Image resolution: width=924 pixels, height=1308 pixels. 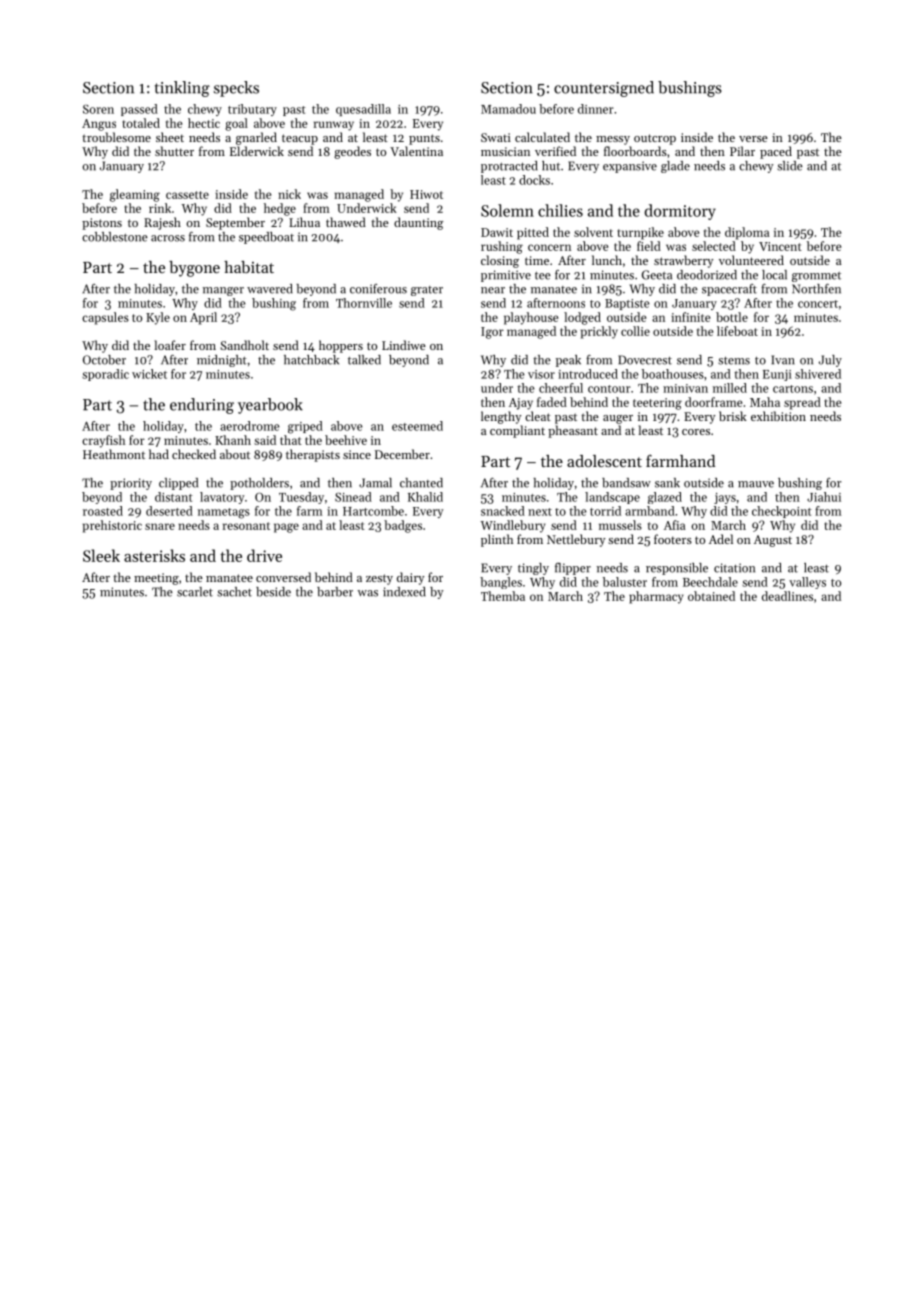 What do you see at coordinates (170, 345) in the page?
I see `loafer` at bounding box center [170, 345].
